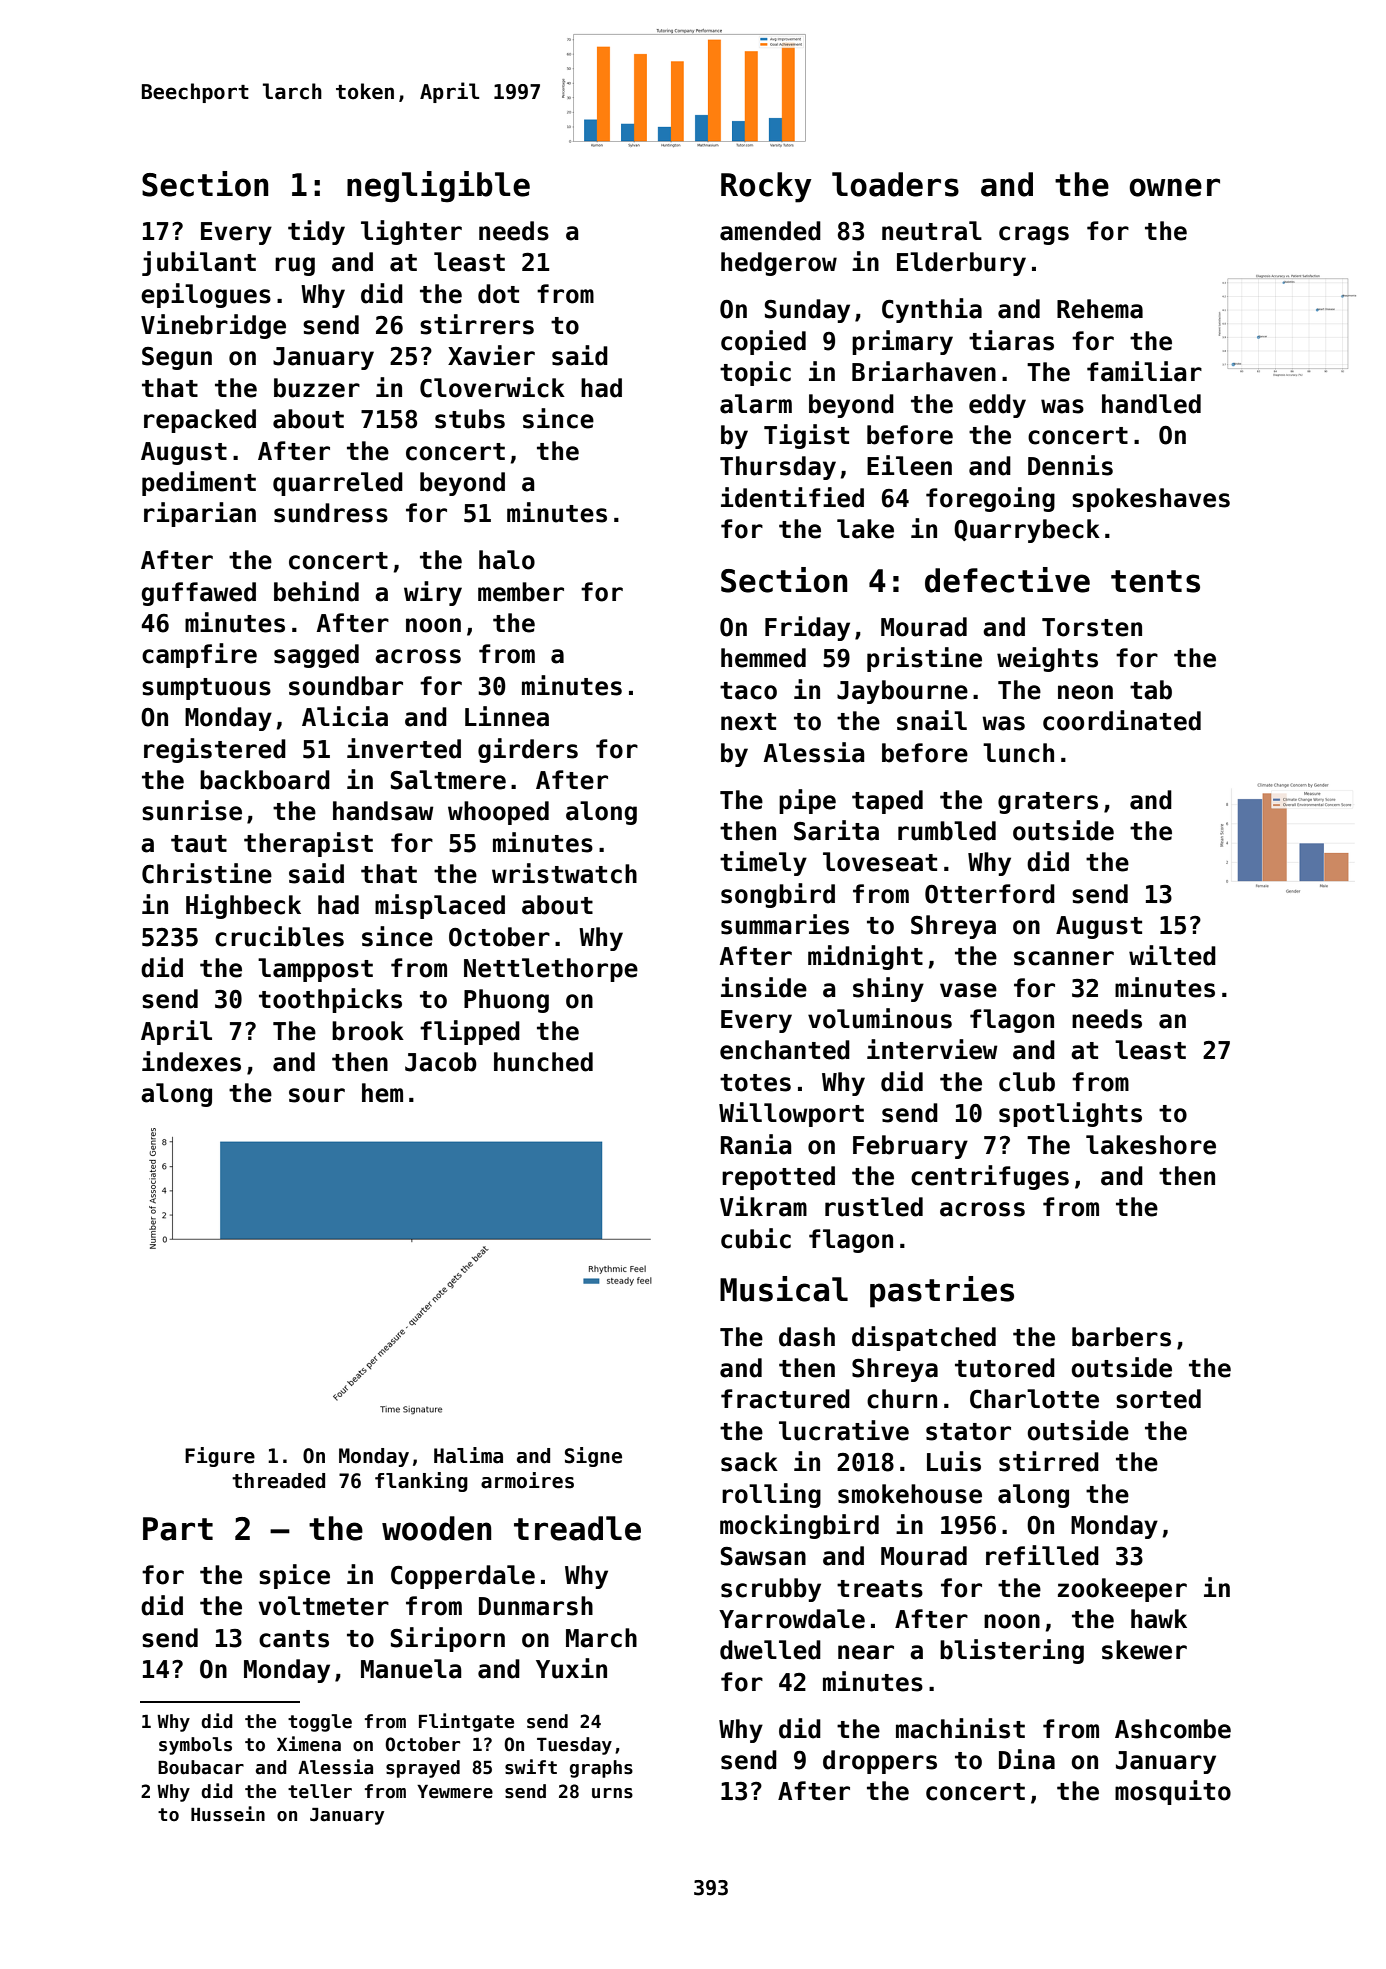 The image size is (1386, 1969). I want to click on jubilant, so click(199, 263).
